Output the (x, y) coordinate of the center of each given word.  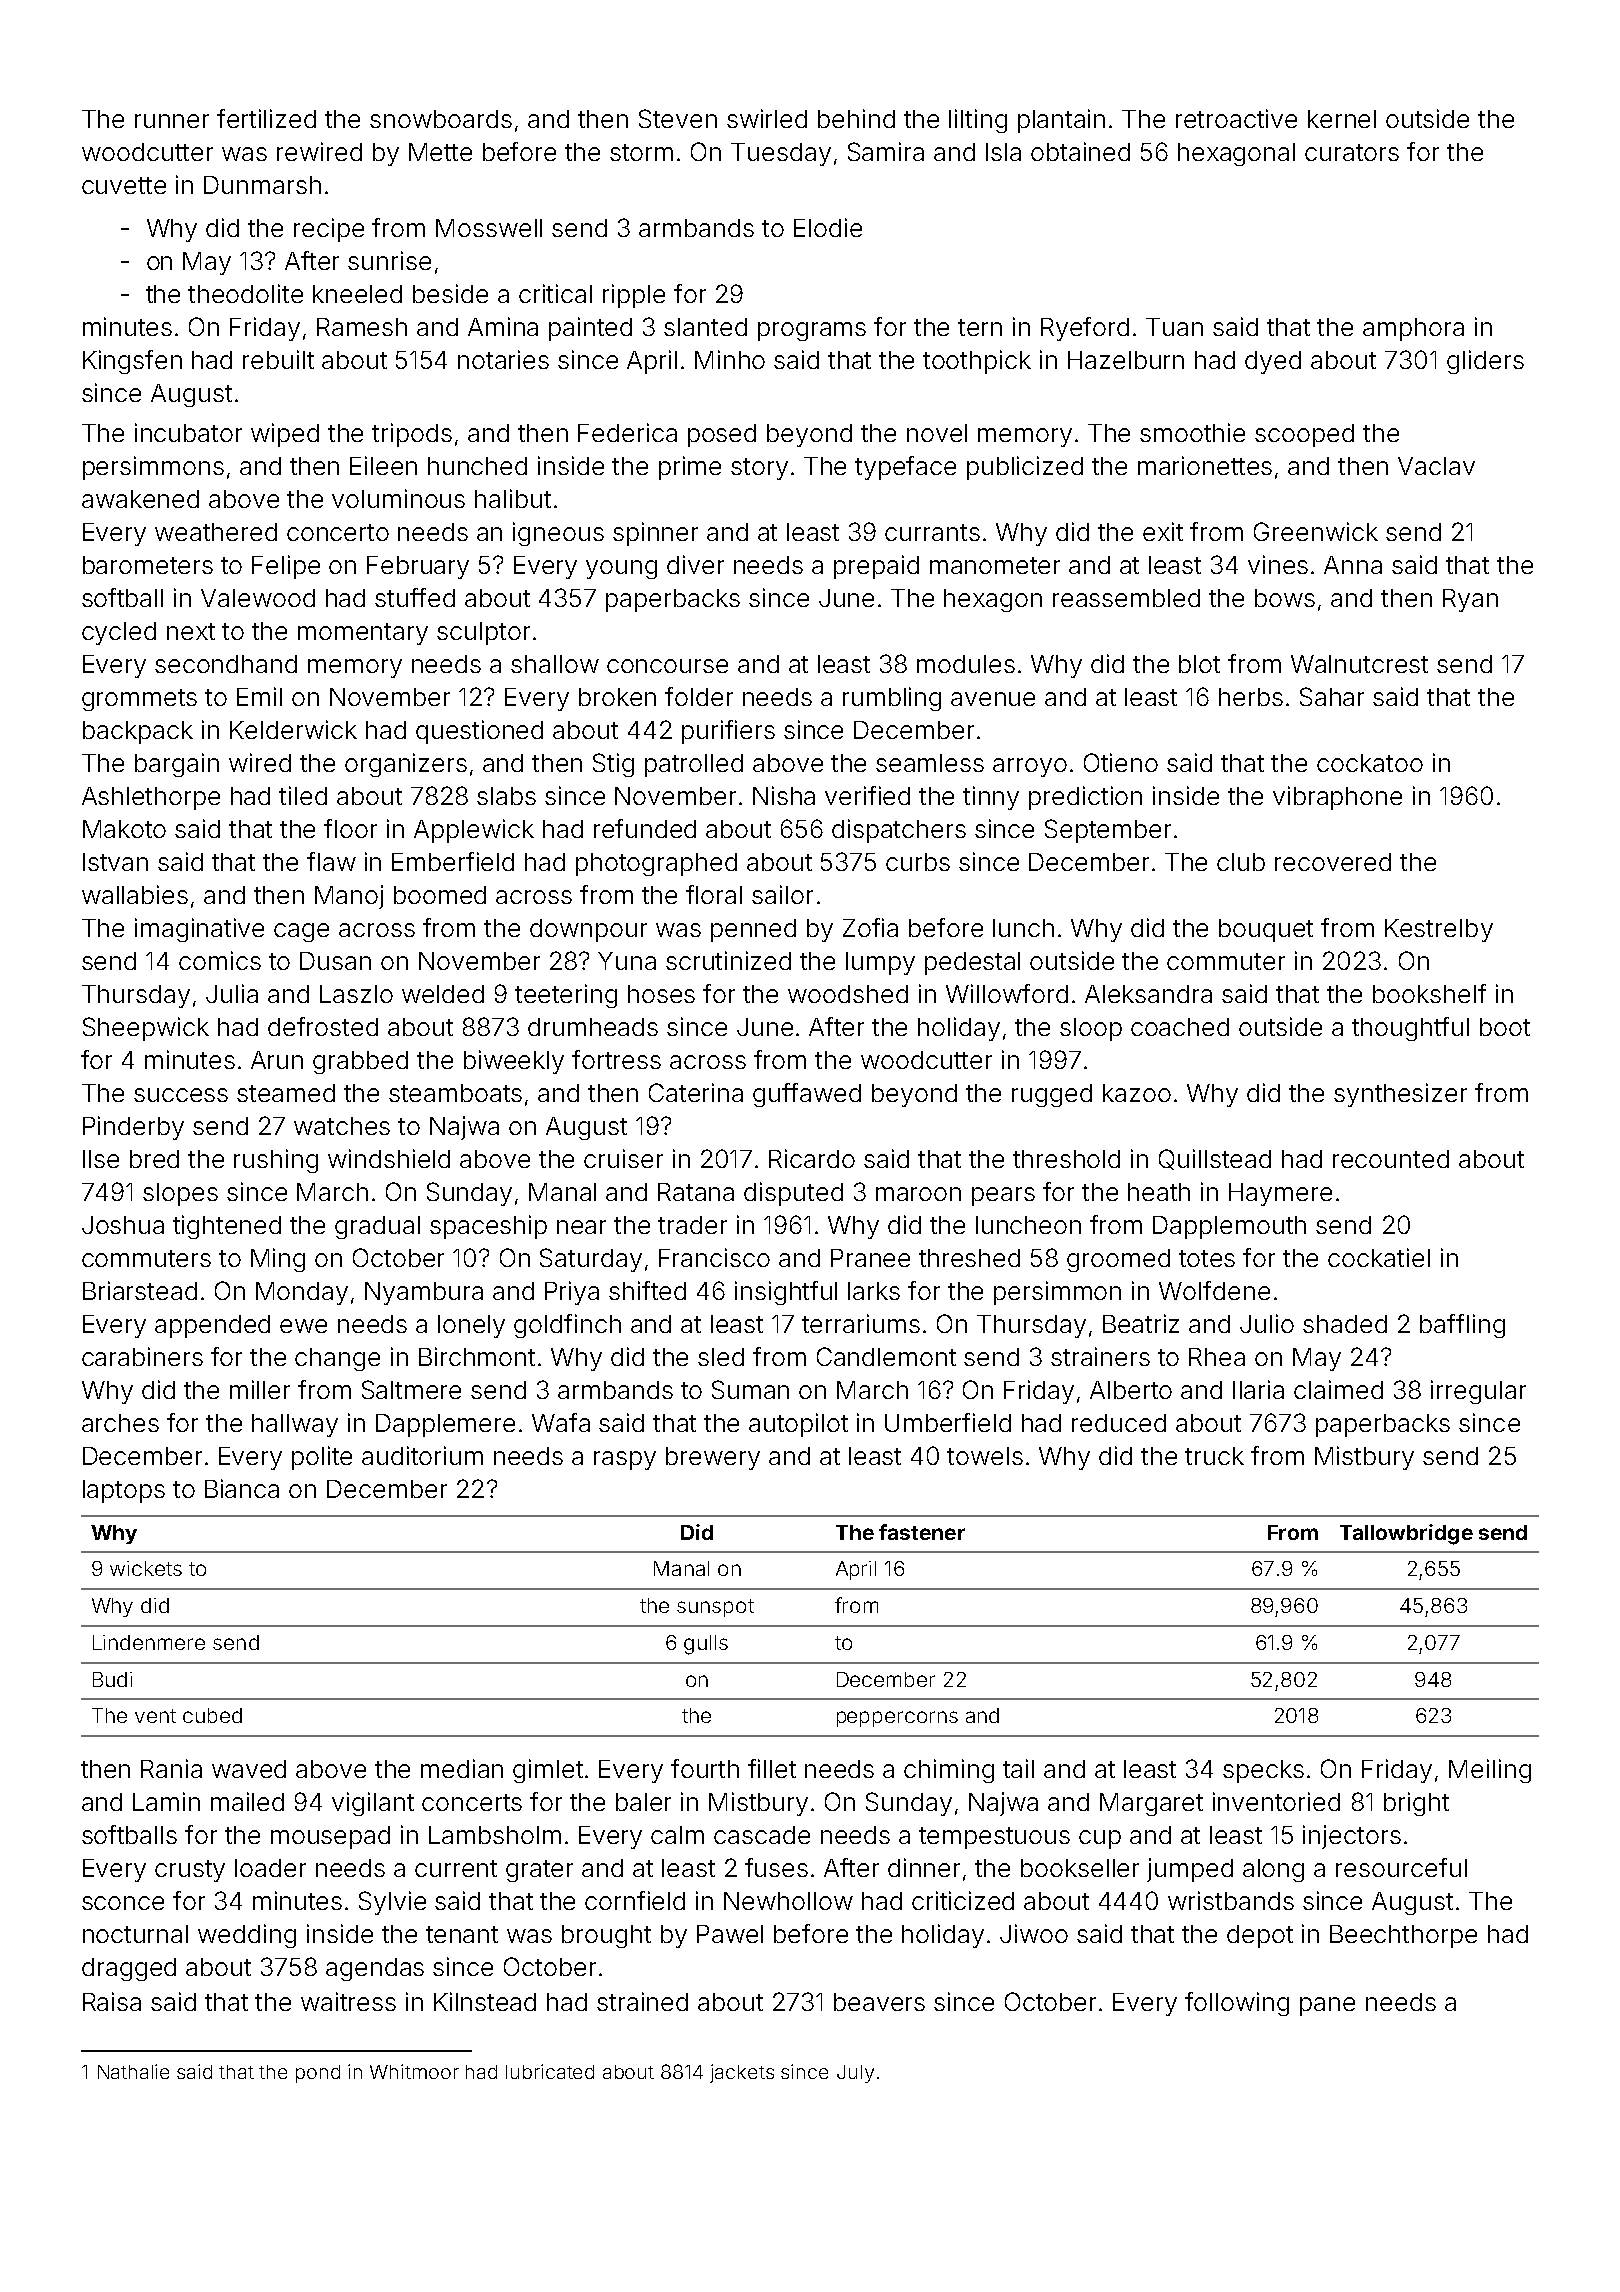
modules (966, 664)
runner (172, 121)
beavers (879, 2002)
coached (1180, 1027)
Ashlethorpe (151, 798)
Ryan (1470, 600)
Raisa (112, 2001)
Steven (678, 118)
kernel (1342, 119)
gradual (377, 1227)
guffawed (807, 1095)
